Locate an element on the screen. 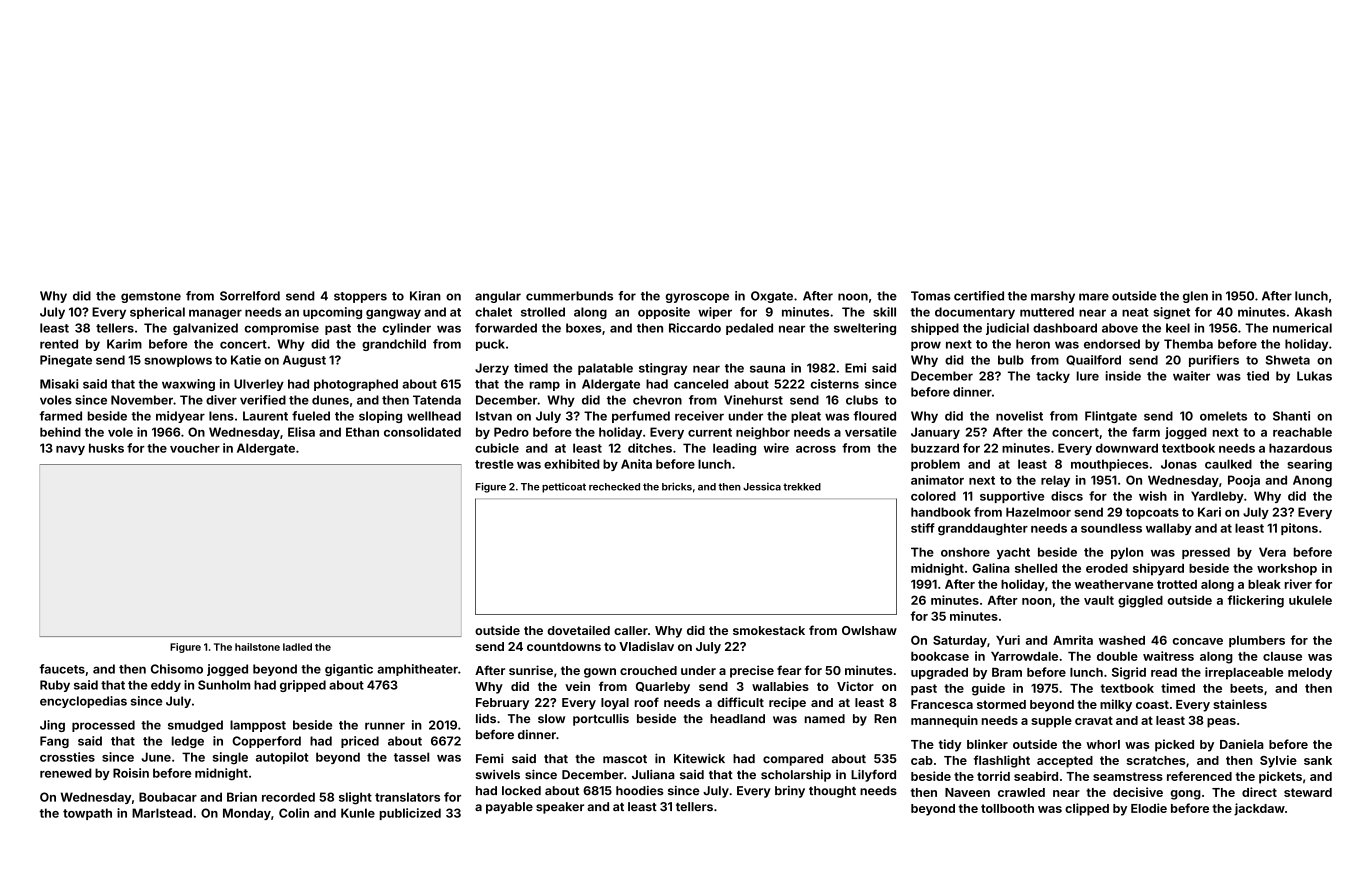 The width and height of the screenshot is (1372, 887). Owlshaw is located at coordinates (869, 630).
